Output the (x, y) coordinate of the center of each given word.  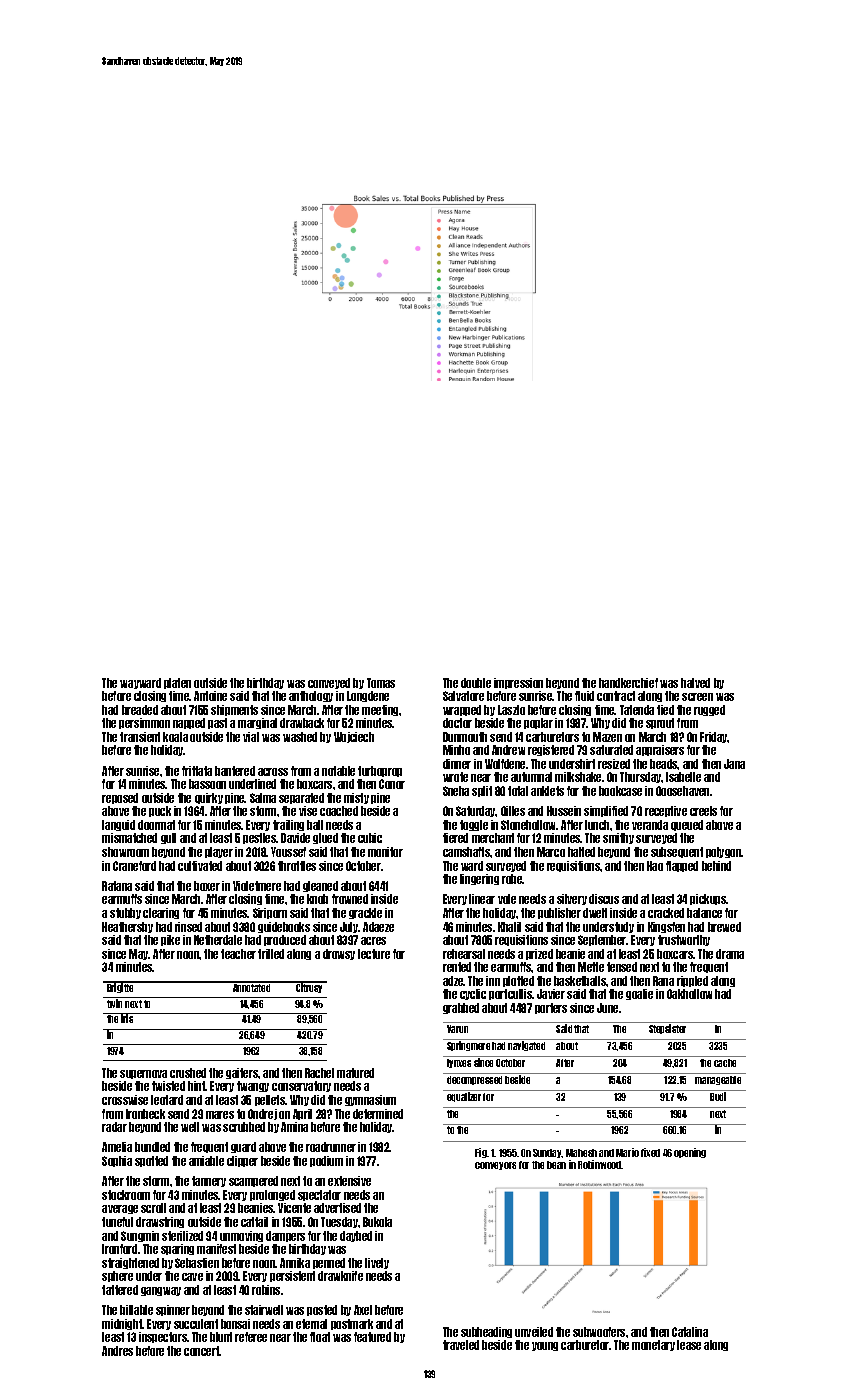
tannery (209, 1181)
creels (703, 811)
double (476, 683)
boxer (207, 886)
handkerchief (628, 683)
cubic (370, 838)
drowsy (339, 954)
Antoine (210, 696)
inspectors (163, 1337)
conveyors (495, 1166)
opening (690, 1153)
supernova (143, 1074)
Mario (627, 1152)
